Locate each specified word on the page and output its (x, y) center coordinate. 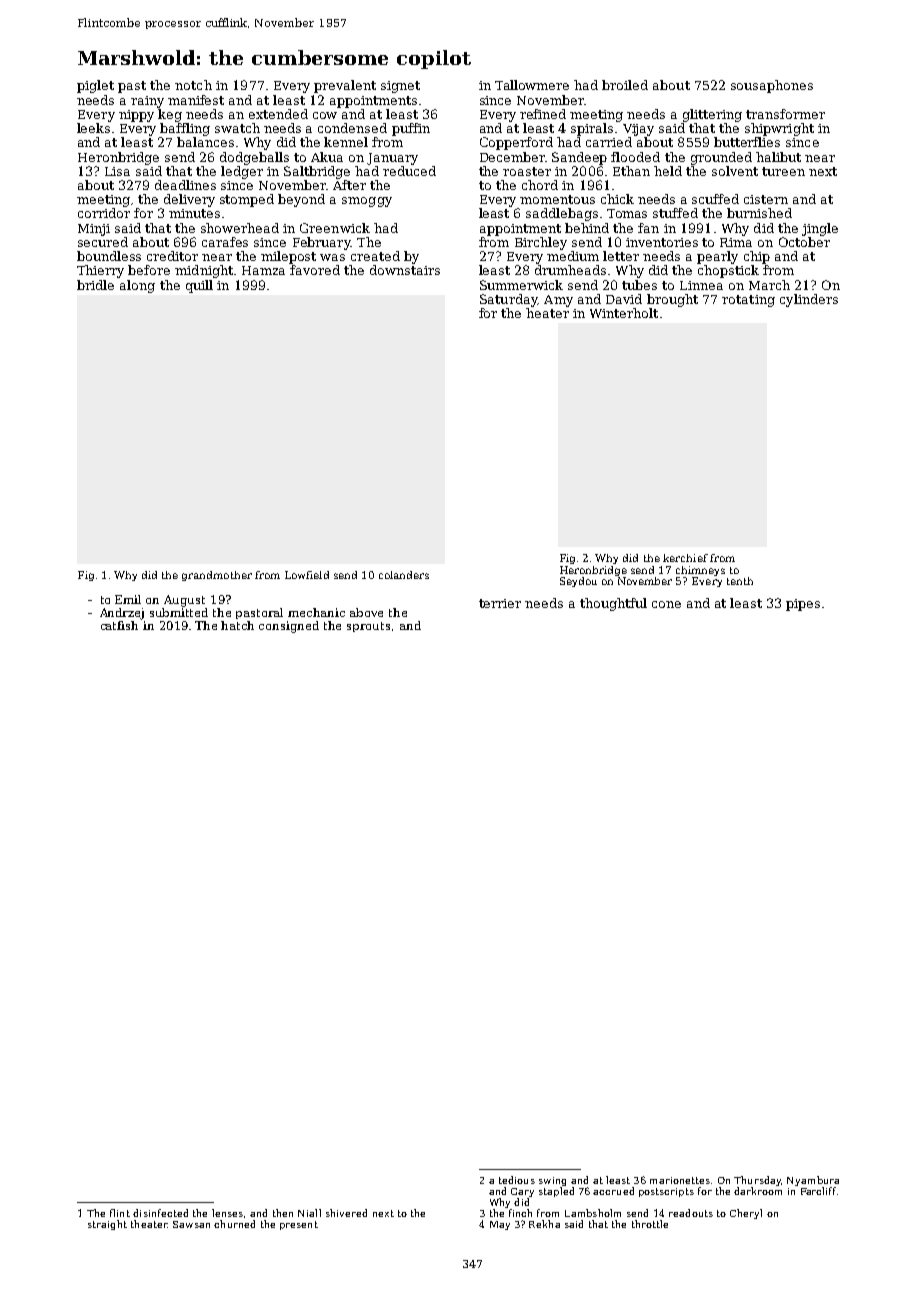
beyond (301, 200)
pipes (803, 605)
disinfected (160, 1213)
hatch (237, 625)
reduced (409, 171)
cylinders (809, 300)
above (366, 612)
